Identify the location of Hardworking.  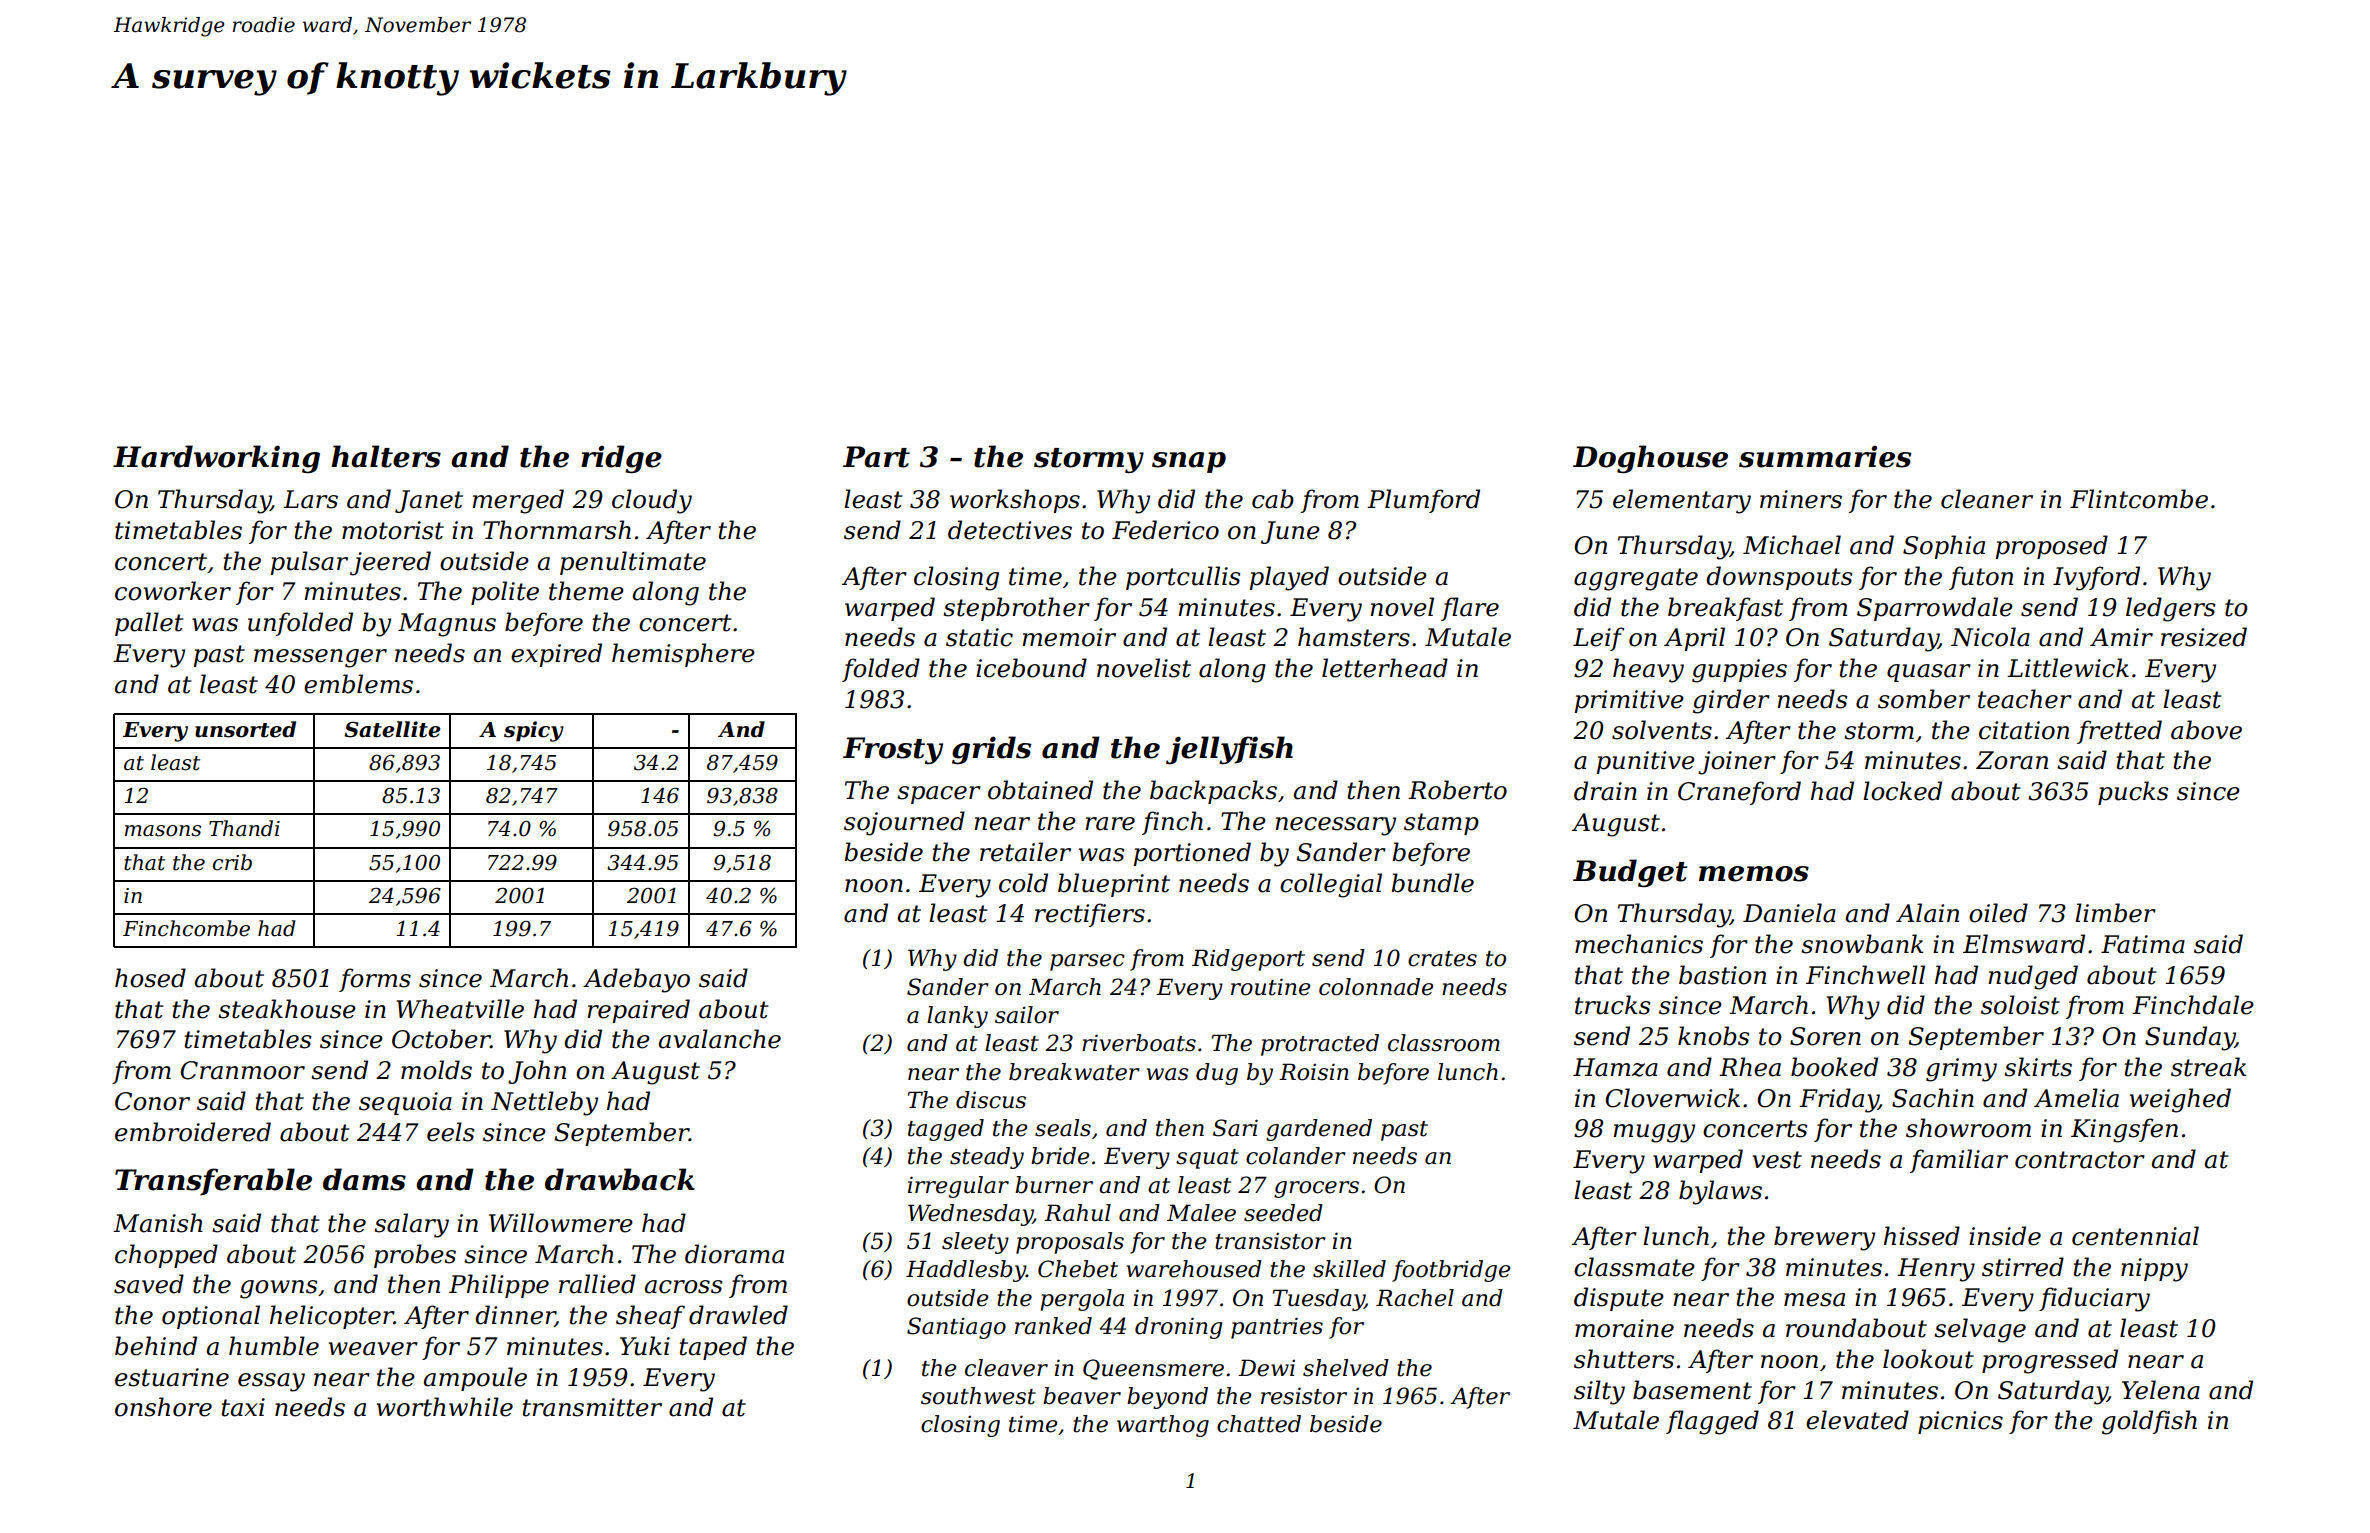
(216, 459).
